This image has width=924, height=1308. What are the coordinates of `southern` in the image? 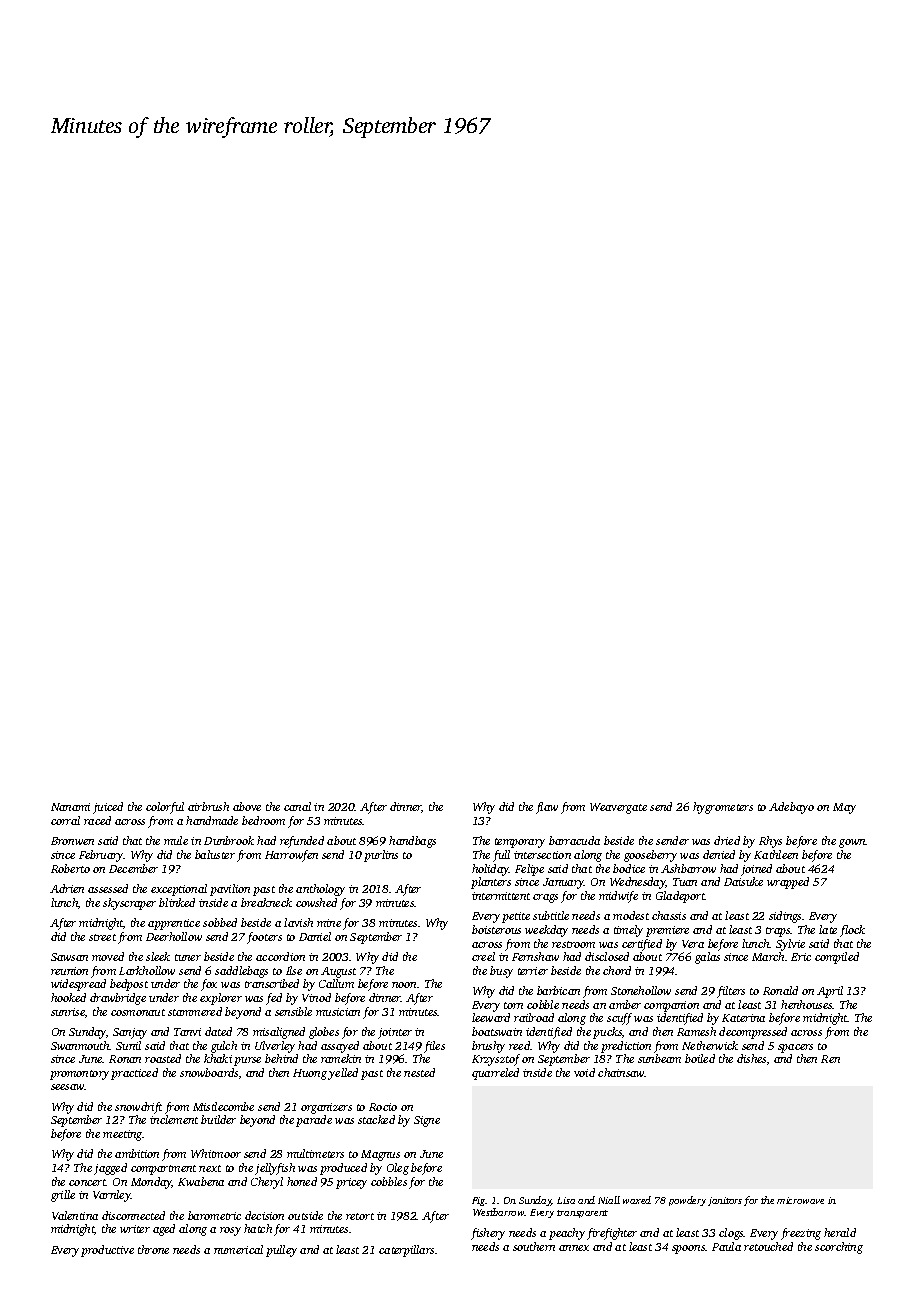 It's located at (534, 1246).
